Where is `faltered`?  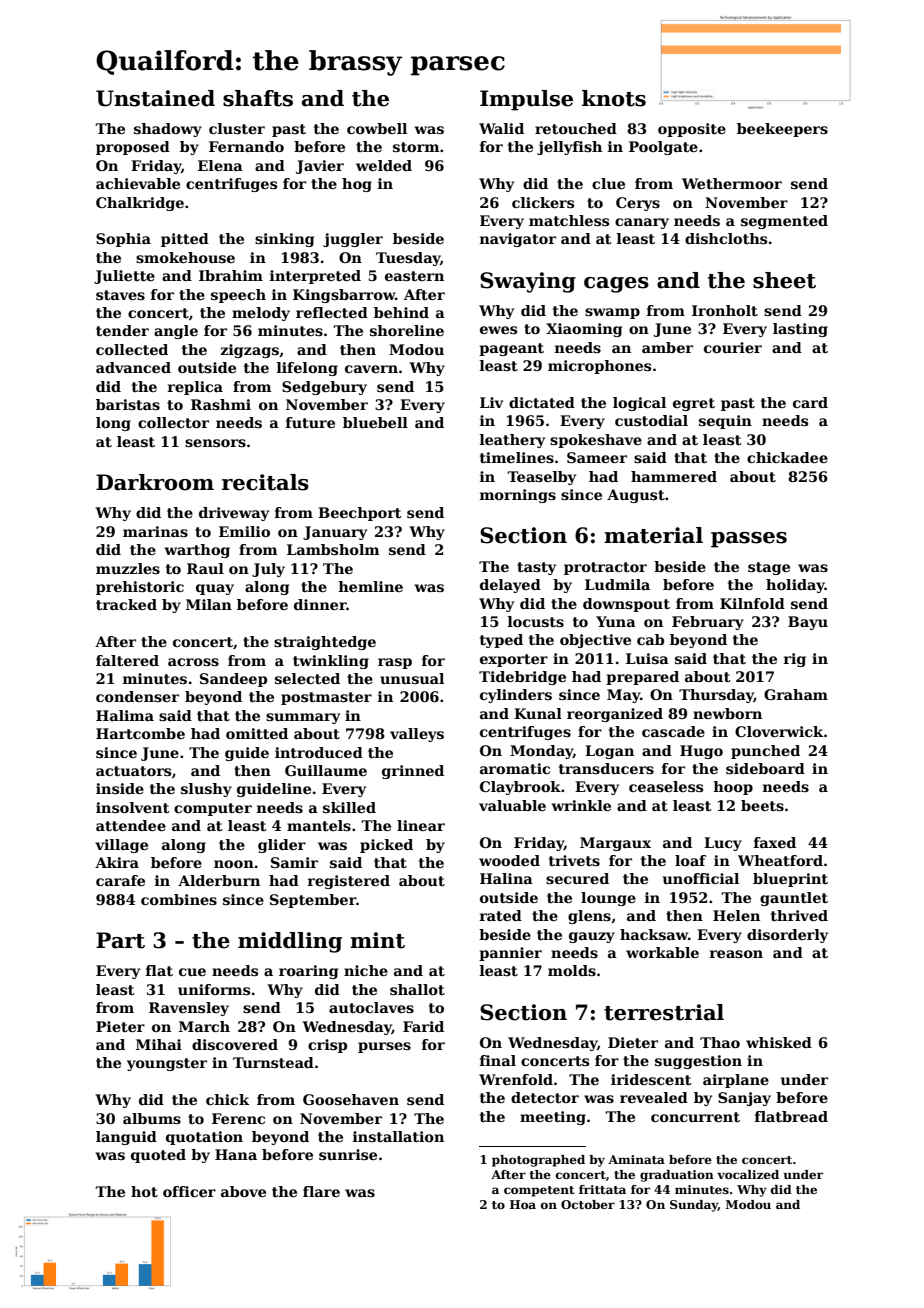 faltered is located at coordinates (127, 660).
